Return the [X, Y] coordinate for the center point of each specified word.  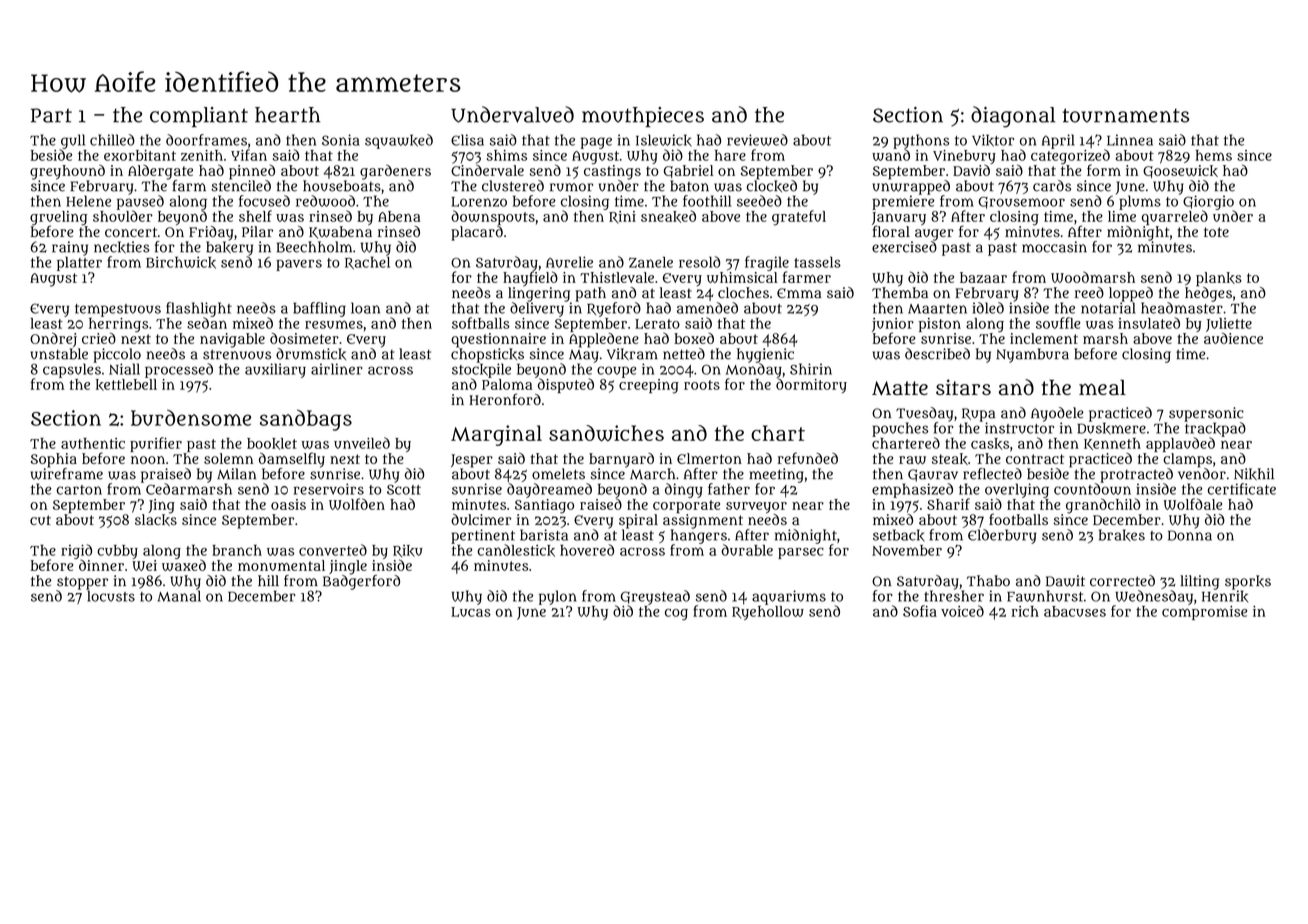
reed [1089, 292]
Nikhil [1254, 474]
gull [73, 141]
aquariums [789, 597]
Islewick [664, 140]
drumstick [311, 354]
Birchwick [181, 262]
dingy [684, 490]
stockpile [481, 370]
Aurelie [569, 262]
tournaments [1125, 115]
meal [1102, 387]
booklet [272, 444]
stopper [82, 583]
